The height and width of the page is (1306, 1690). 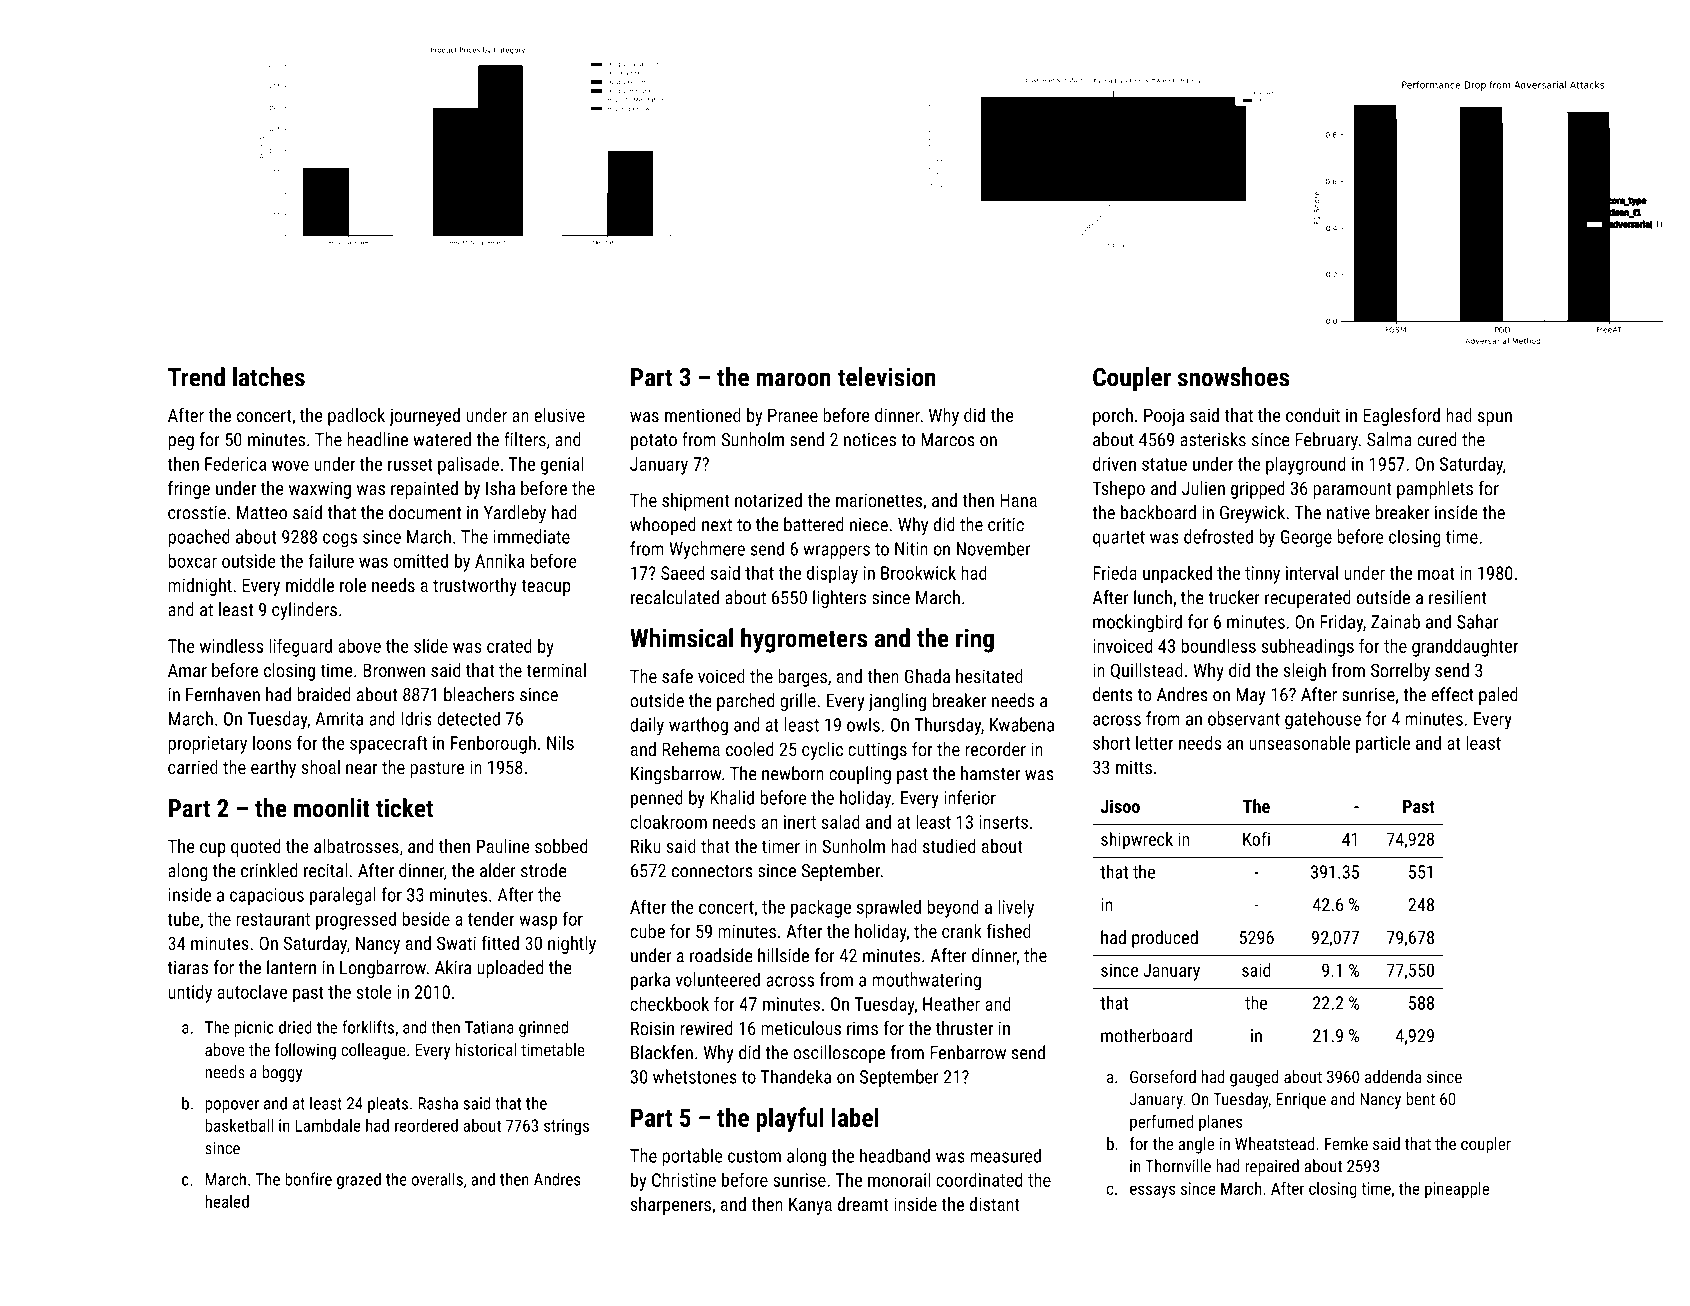 What do you see at coordinates (426, 1125) in the page?
I see `reordered` at bounding box center [426, 1125].
